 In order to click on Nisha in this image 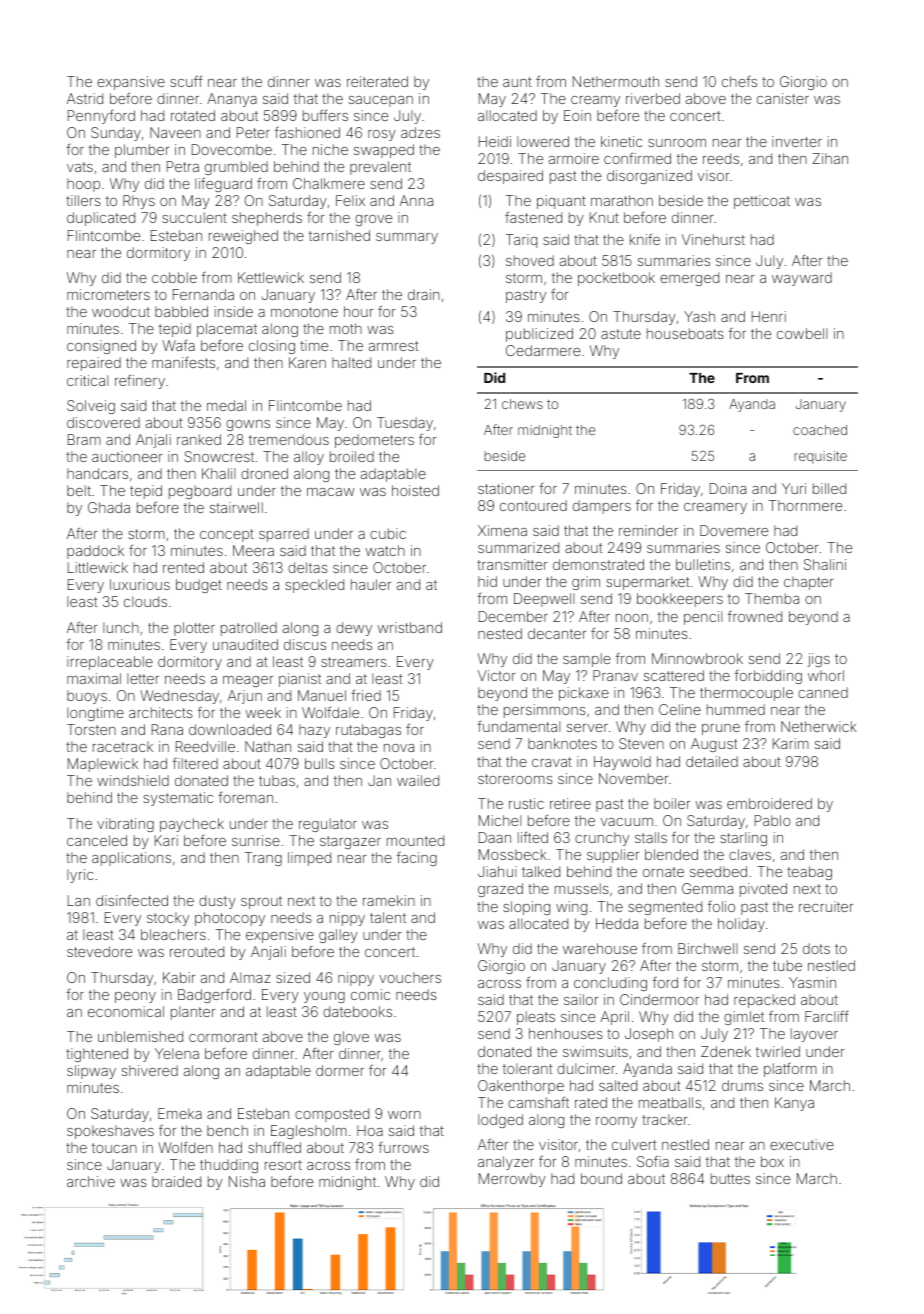, I will do `click(247, 1181)`.
